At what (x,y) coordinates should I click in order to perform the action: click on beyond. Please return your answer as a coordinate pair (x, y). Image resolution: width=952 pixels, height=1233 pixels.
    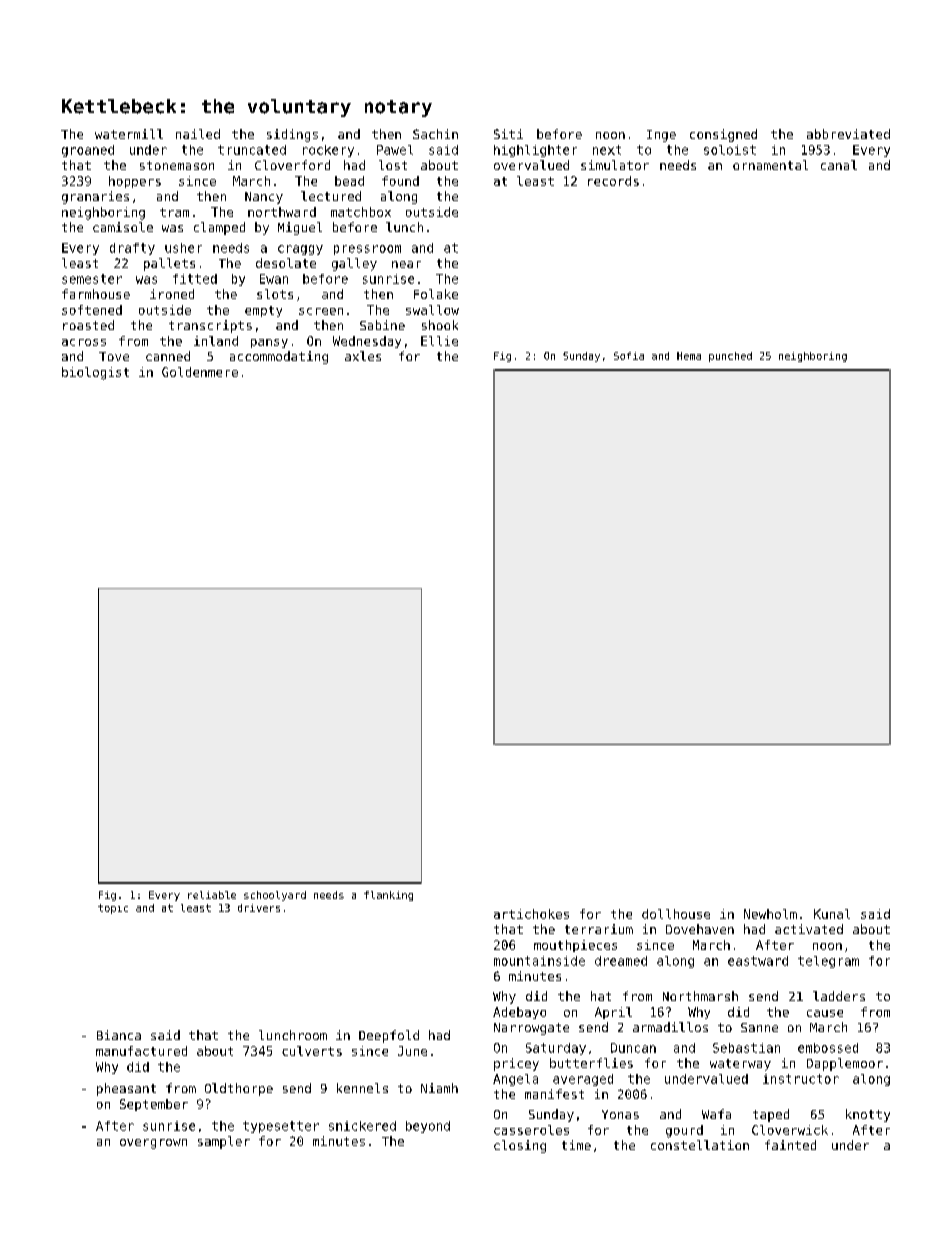
    Looking at the image, I should click on (428, 1127).
